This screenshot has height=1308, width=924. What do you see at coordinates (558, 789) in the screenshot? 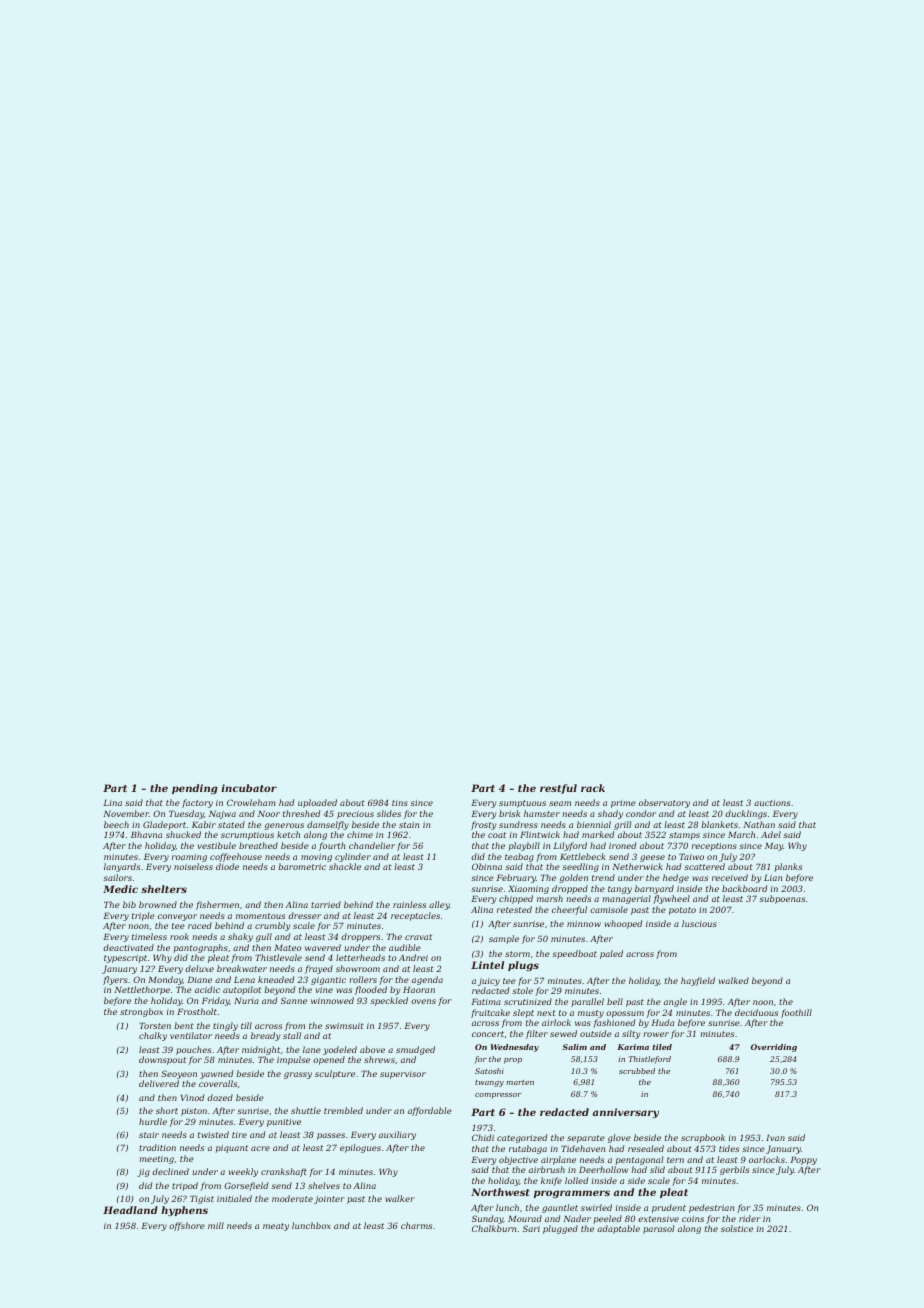
I see `restful` at bounding box center [558, 789].
